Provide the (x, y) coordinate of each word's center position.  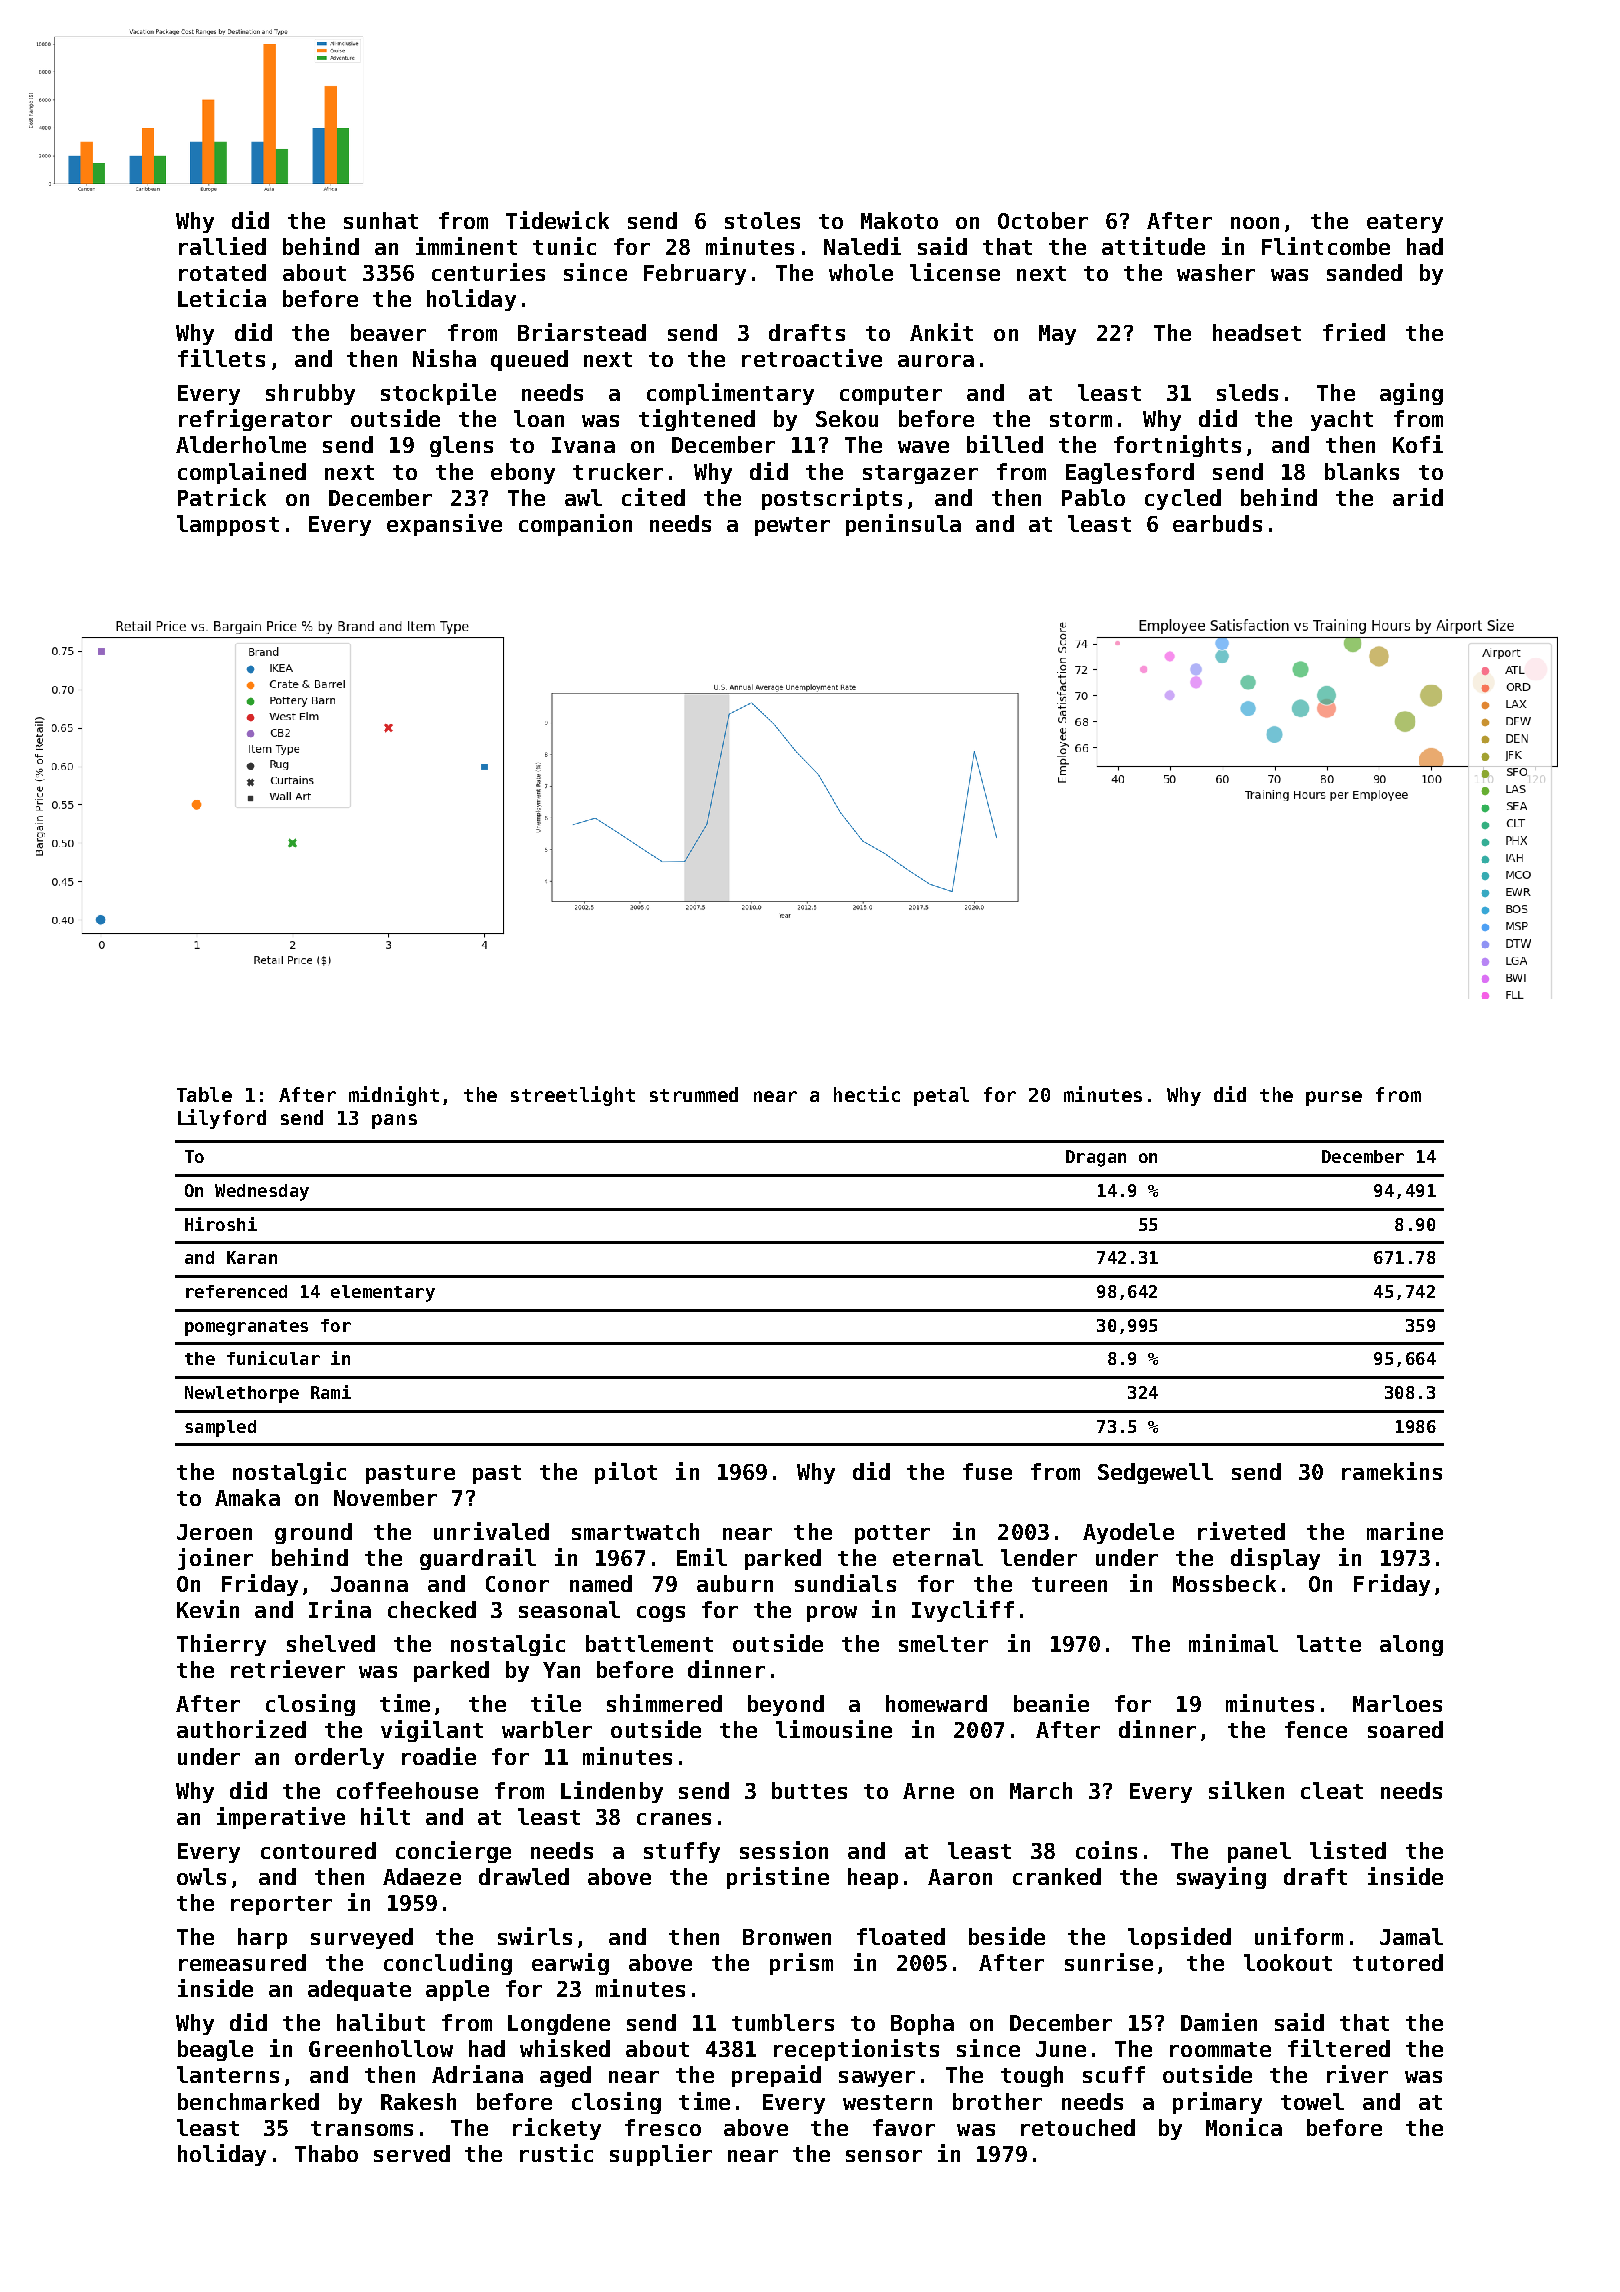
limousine (834, 1729)
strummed (694, 1094)
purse (1334, 1098)
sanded (1364, 272)
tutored (1398, 1962)
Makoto (899, 220)
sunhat (381, 220)
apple (457, 1990)
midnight (394, 1096)
